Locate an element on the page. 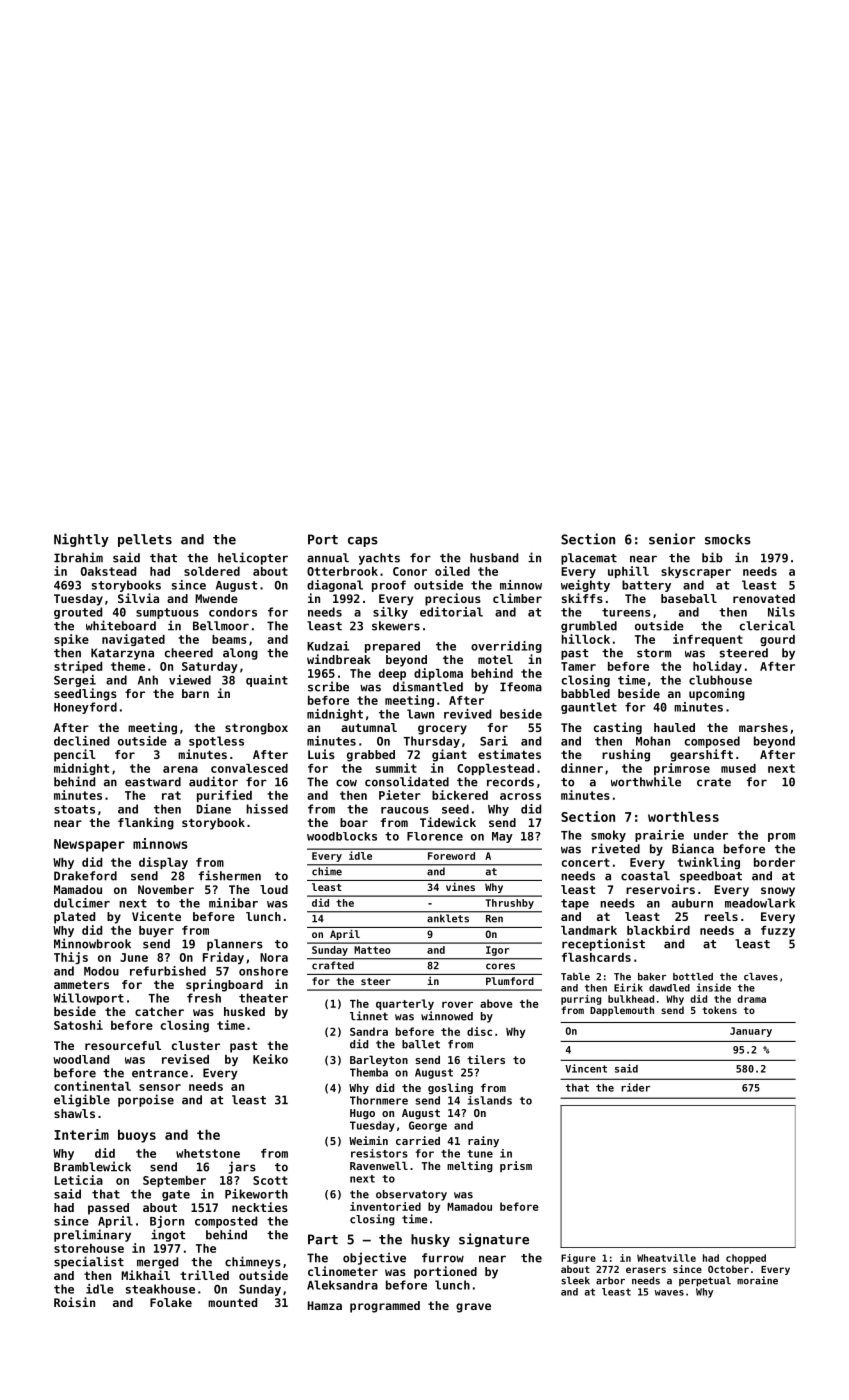 The height and width of the document is (1400, 849). Nightly is located at coordinates (81, 540).
